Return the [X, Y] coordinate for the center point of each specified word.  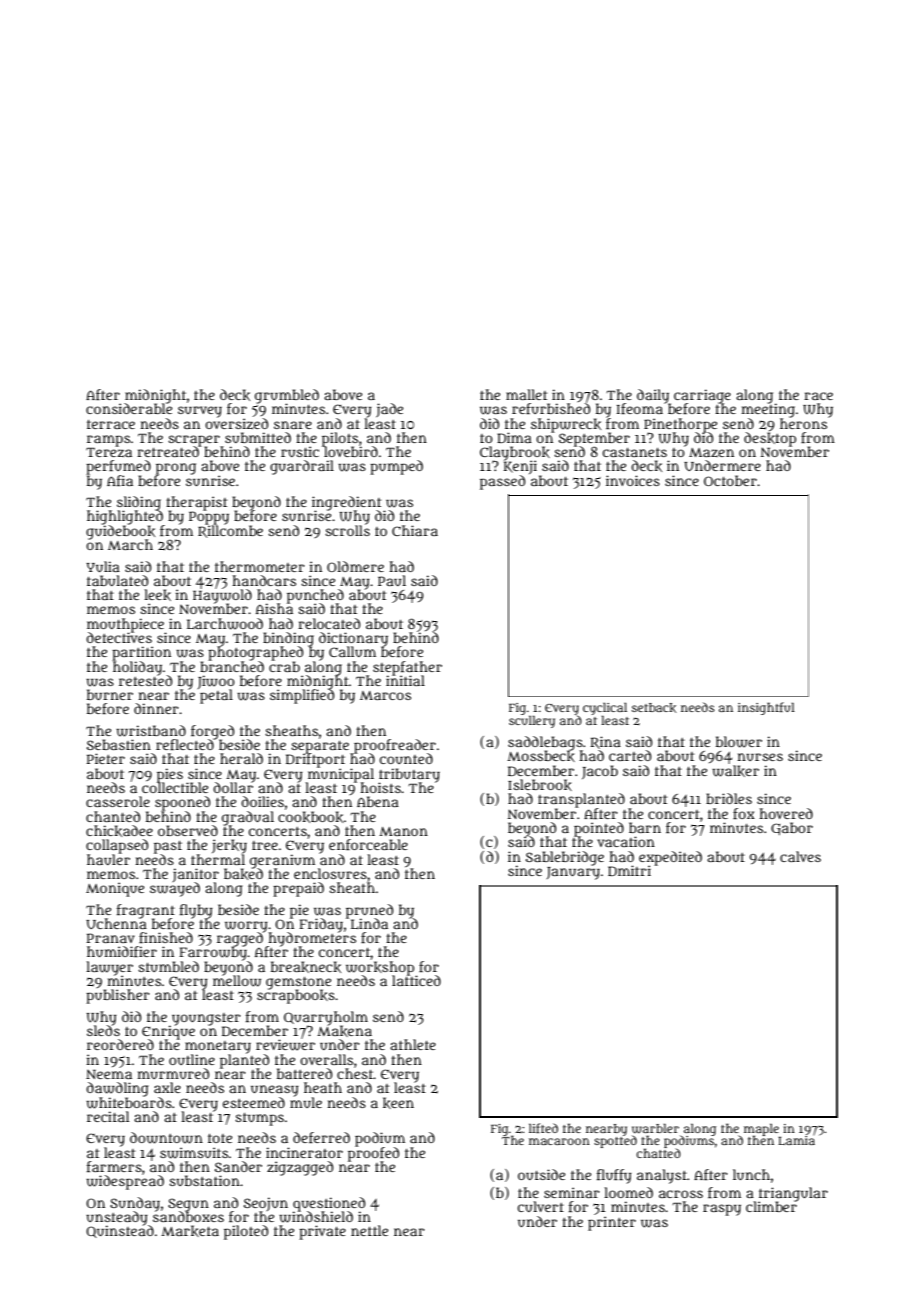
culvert [541, 1206]
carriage [702, 396]
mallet [526, 394]
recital [108, 1116]
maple [761, 1129]
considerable [129, 408]
